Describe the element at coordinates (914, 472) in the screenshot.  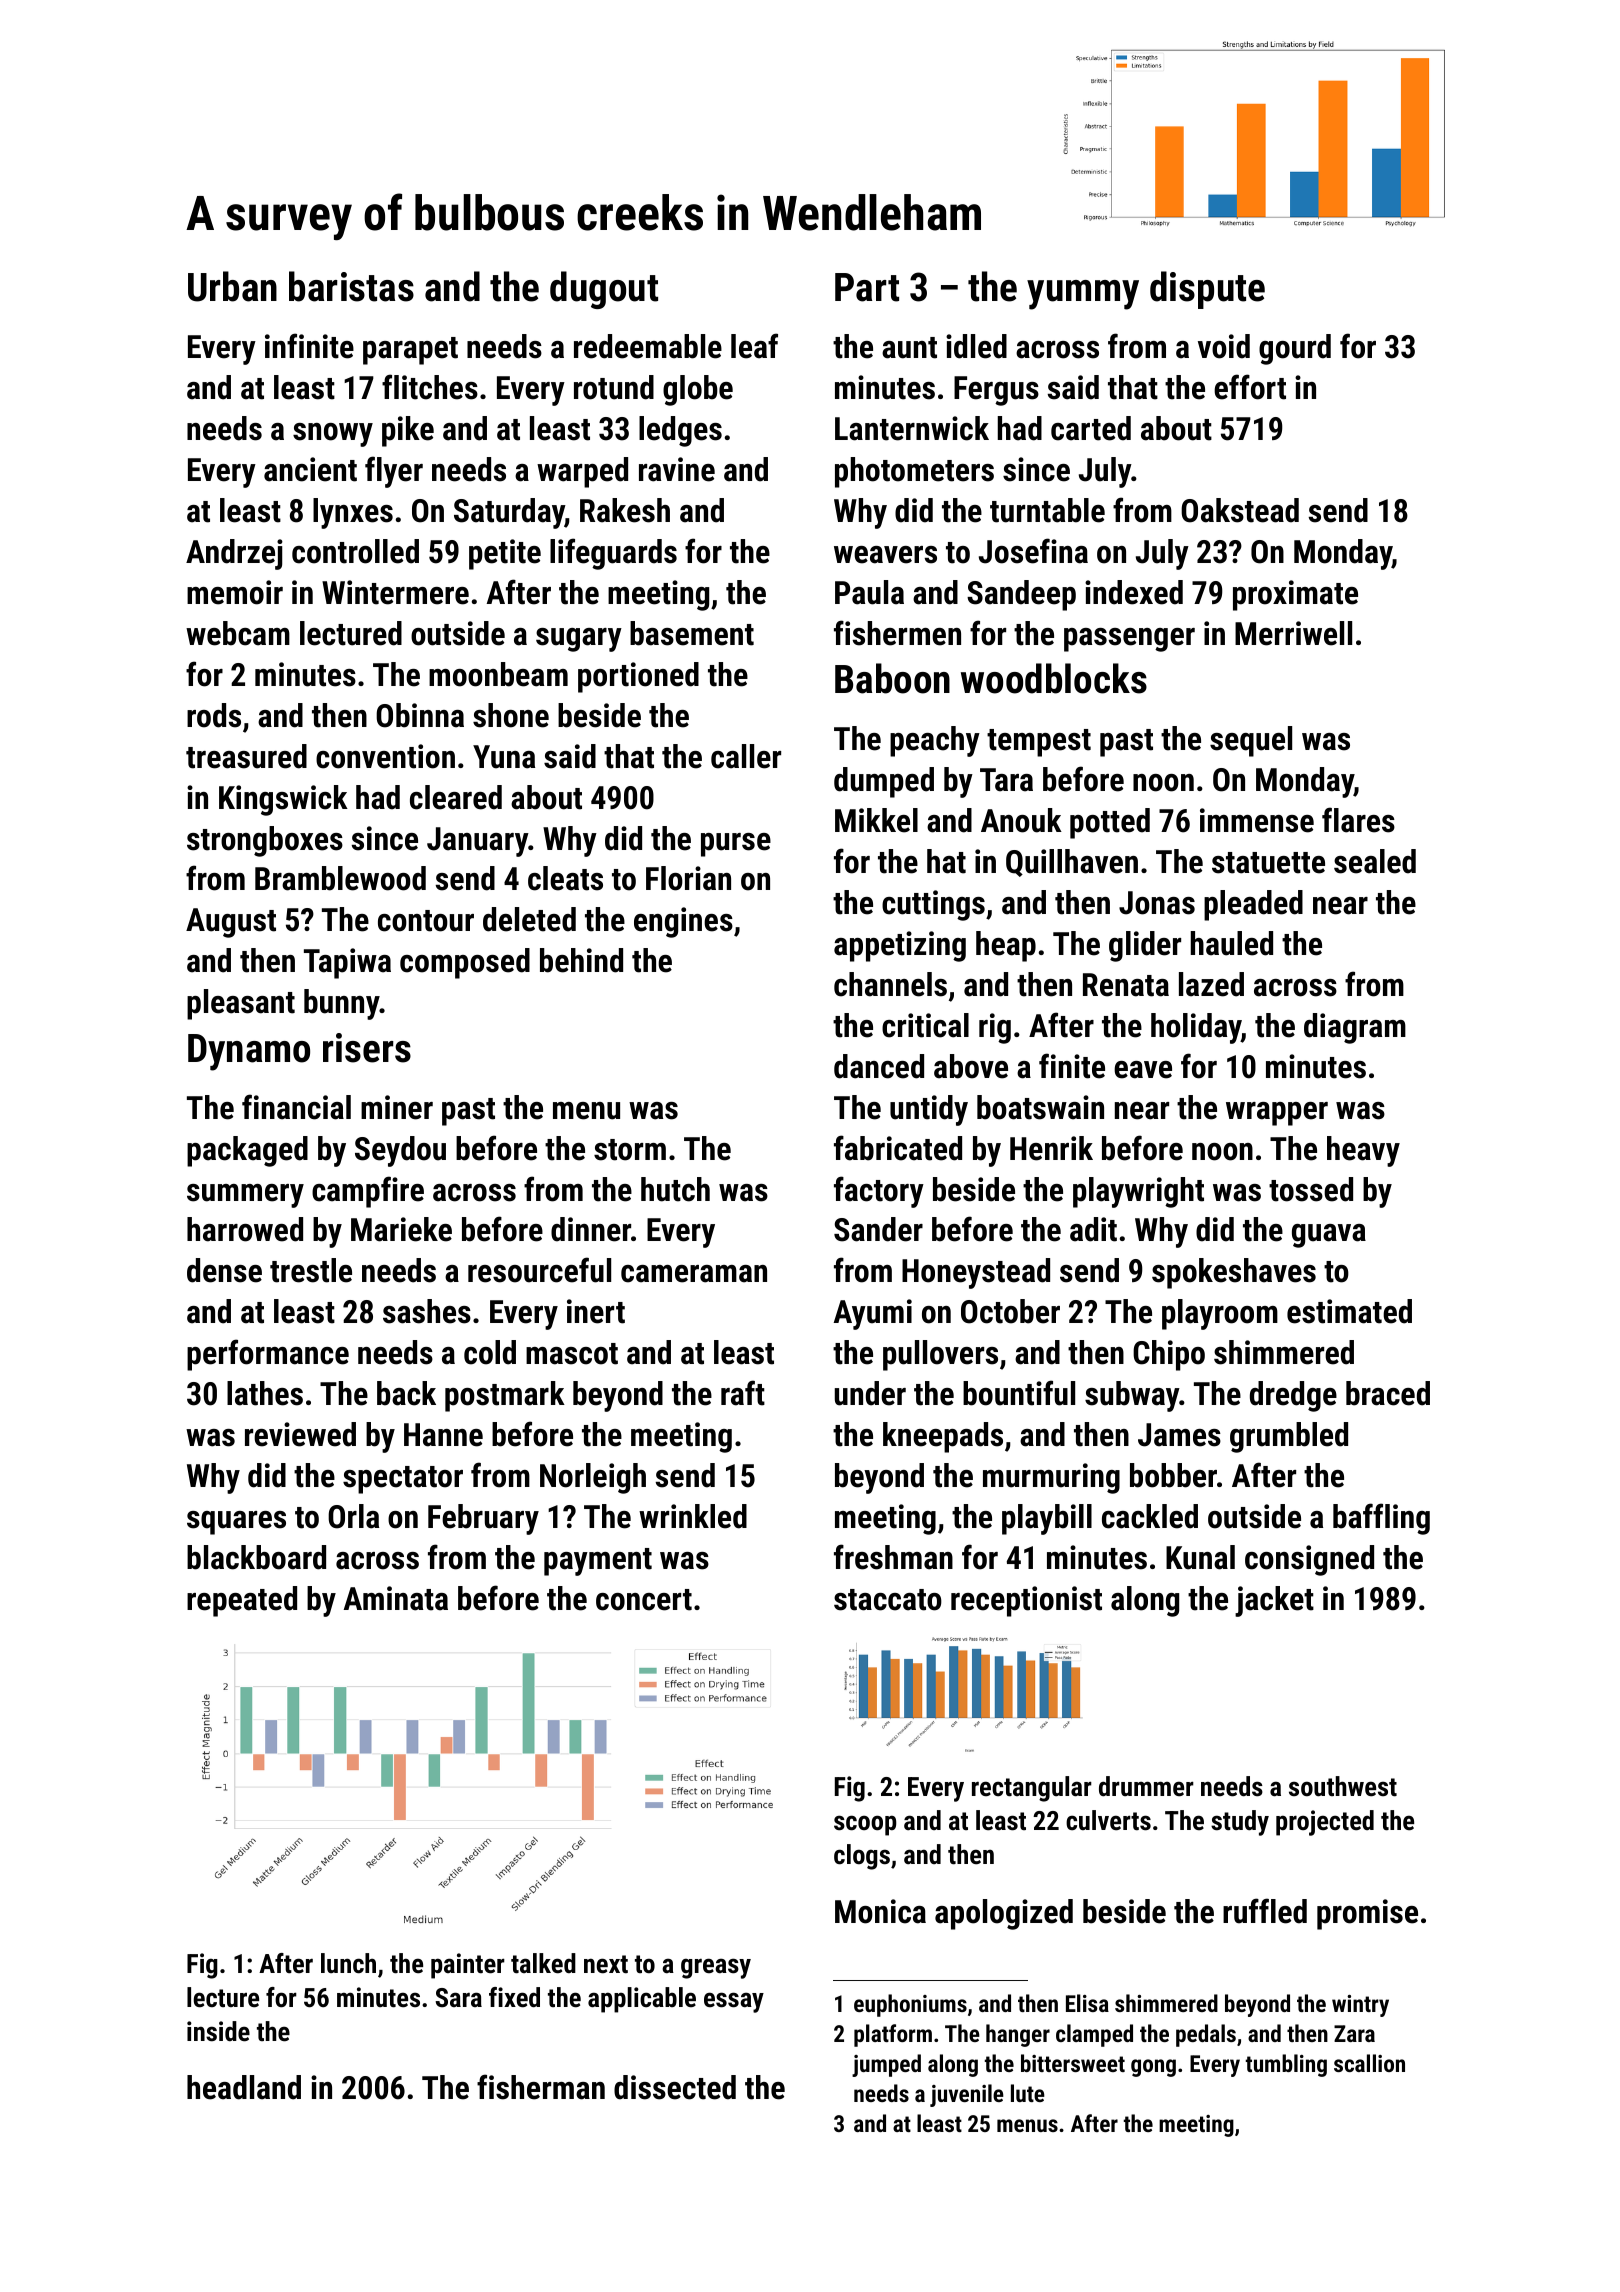
I see `photometers` at that location.
